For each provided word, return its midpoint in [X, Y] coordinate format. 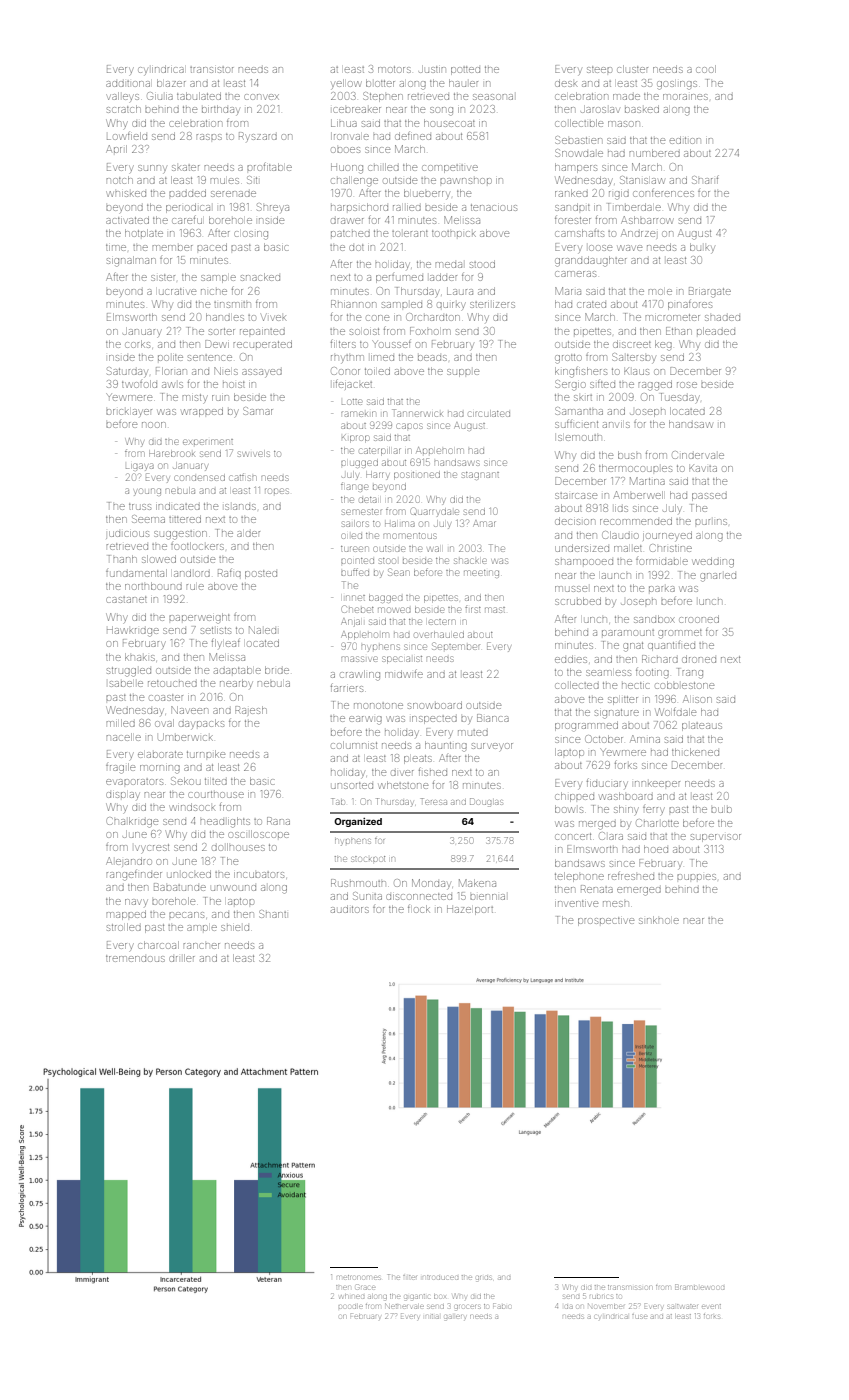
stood [482, 264]
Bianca [493, 718]
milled [121, 723]
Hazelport [470, 911]
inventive [576, 903]
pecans [186, 915]
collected [577, 685]
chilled [383, 167]
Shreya [273, 207]
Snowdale [579, 153]
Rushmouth [358, 883]
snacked [260, 277]
